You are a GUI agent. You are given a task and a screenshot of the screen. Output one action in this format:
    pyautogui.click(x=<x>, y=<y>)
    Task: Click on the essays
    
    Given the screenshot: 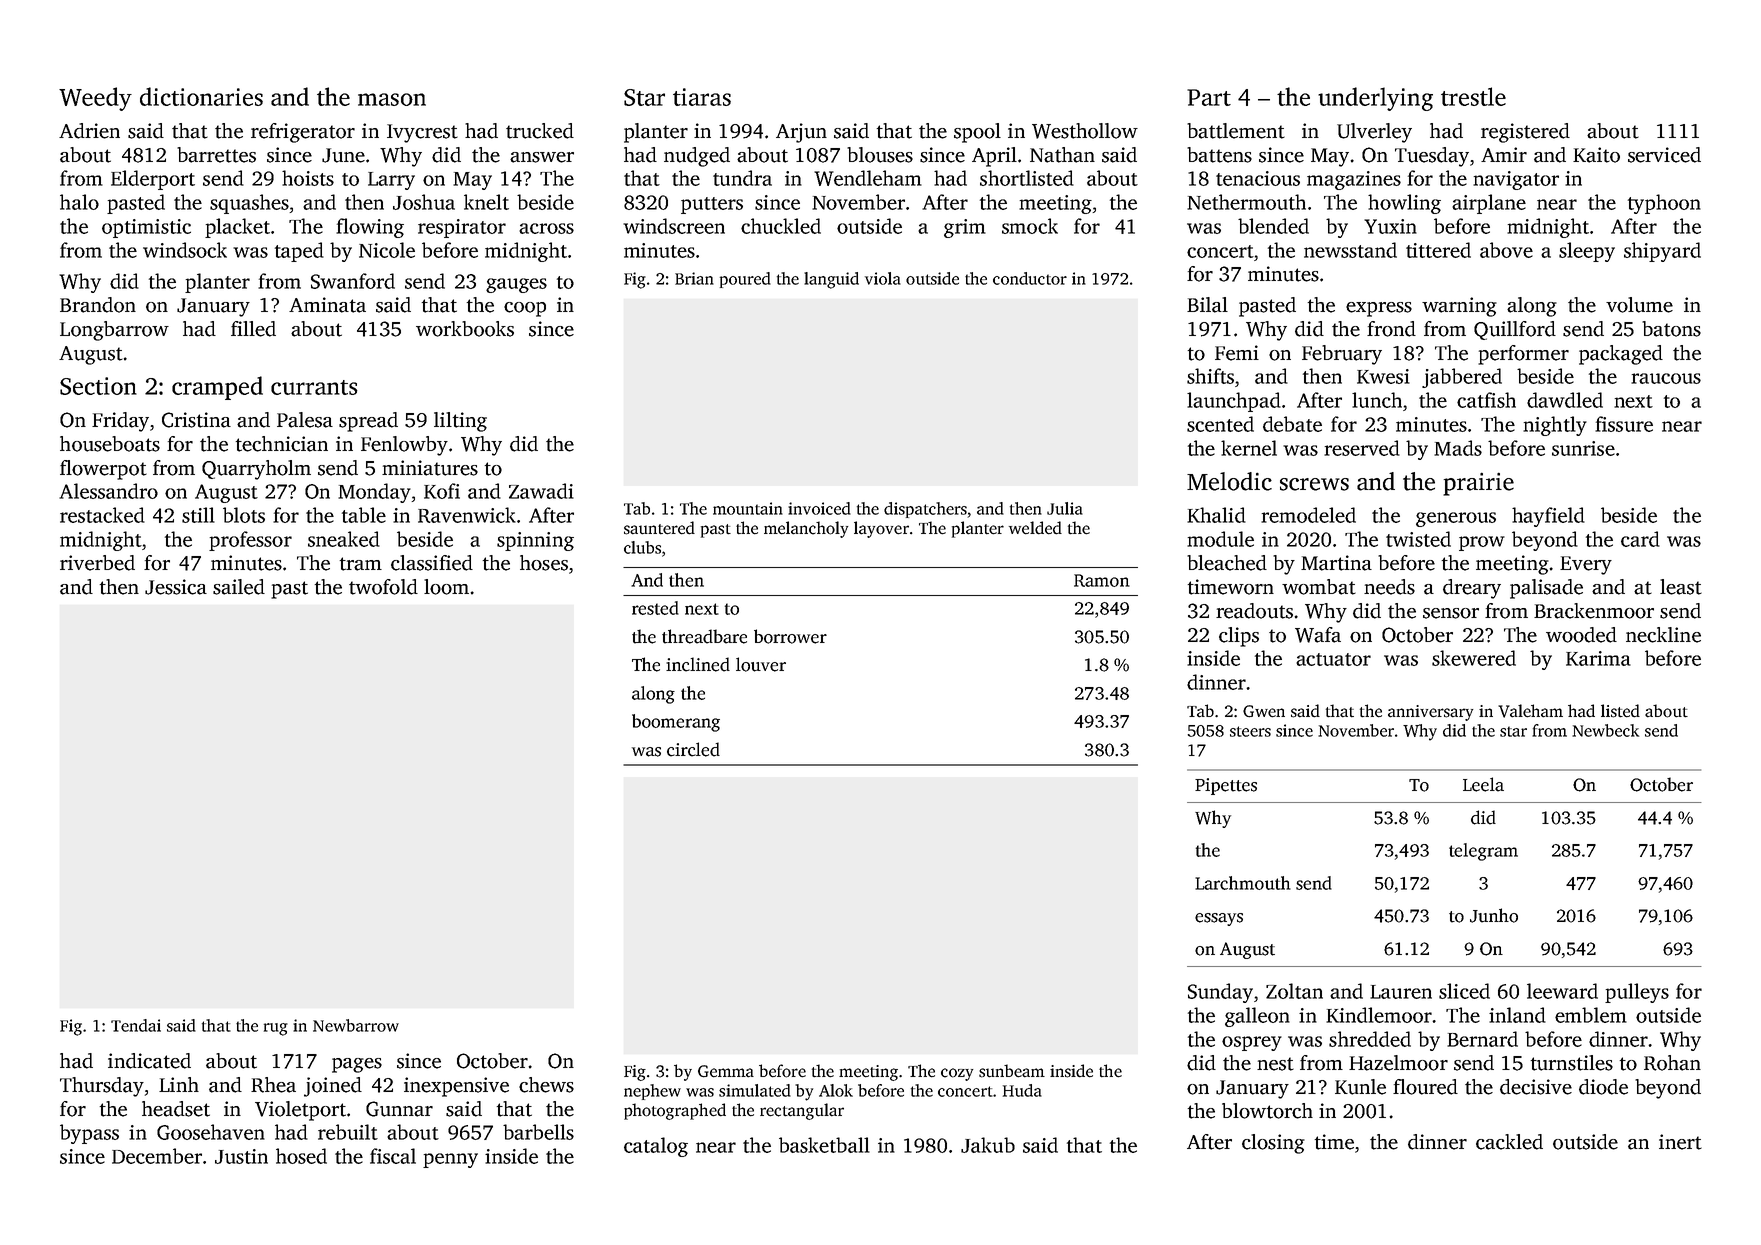 What is the action you would take?
    pyautogui.click(x=1219, y=919)
